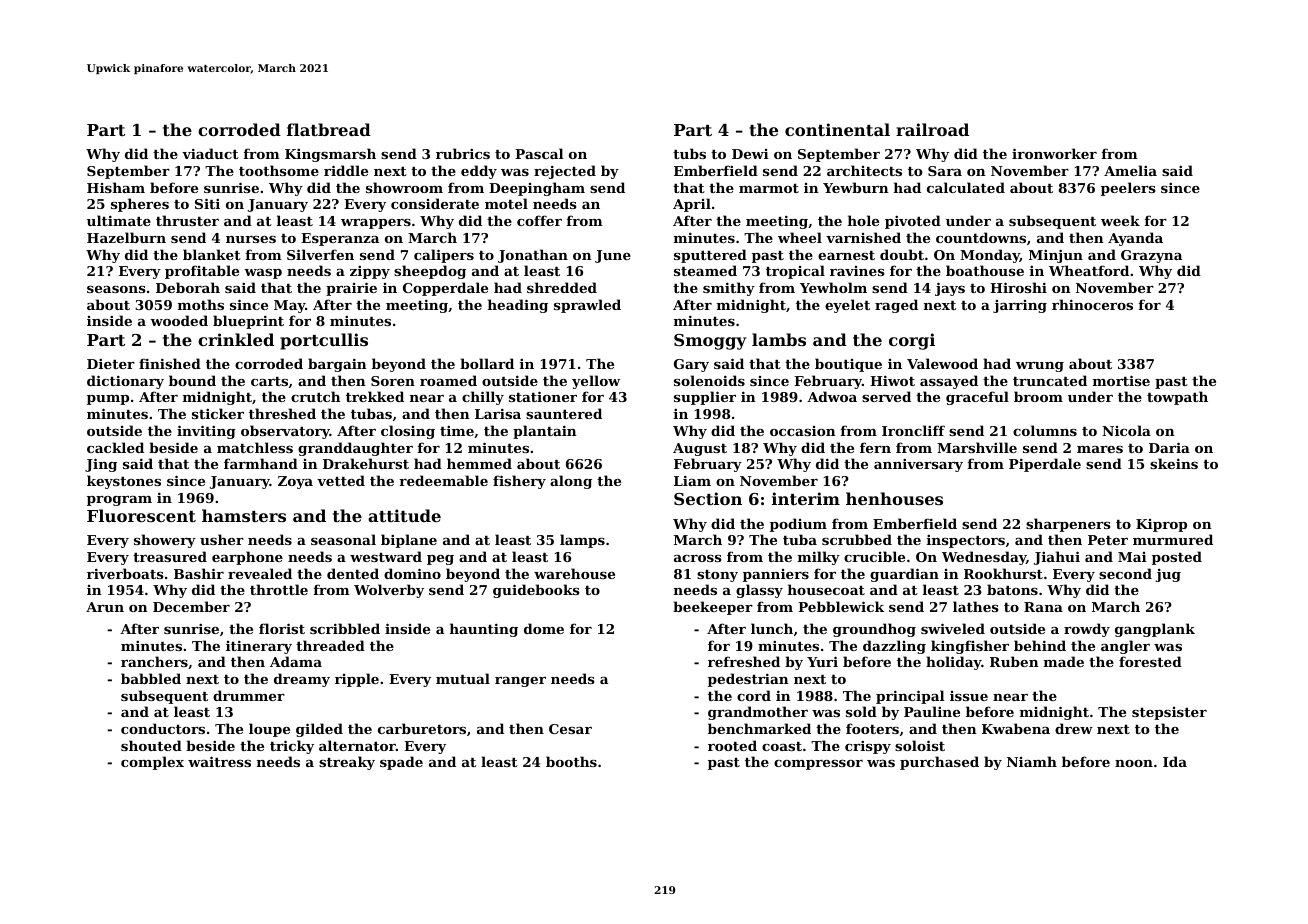 The height and width of the document is (924, 1308). What do you see at coordinates (990, 256) in the document?
I see `Monday` at bounding box center [990, 256].
